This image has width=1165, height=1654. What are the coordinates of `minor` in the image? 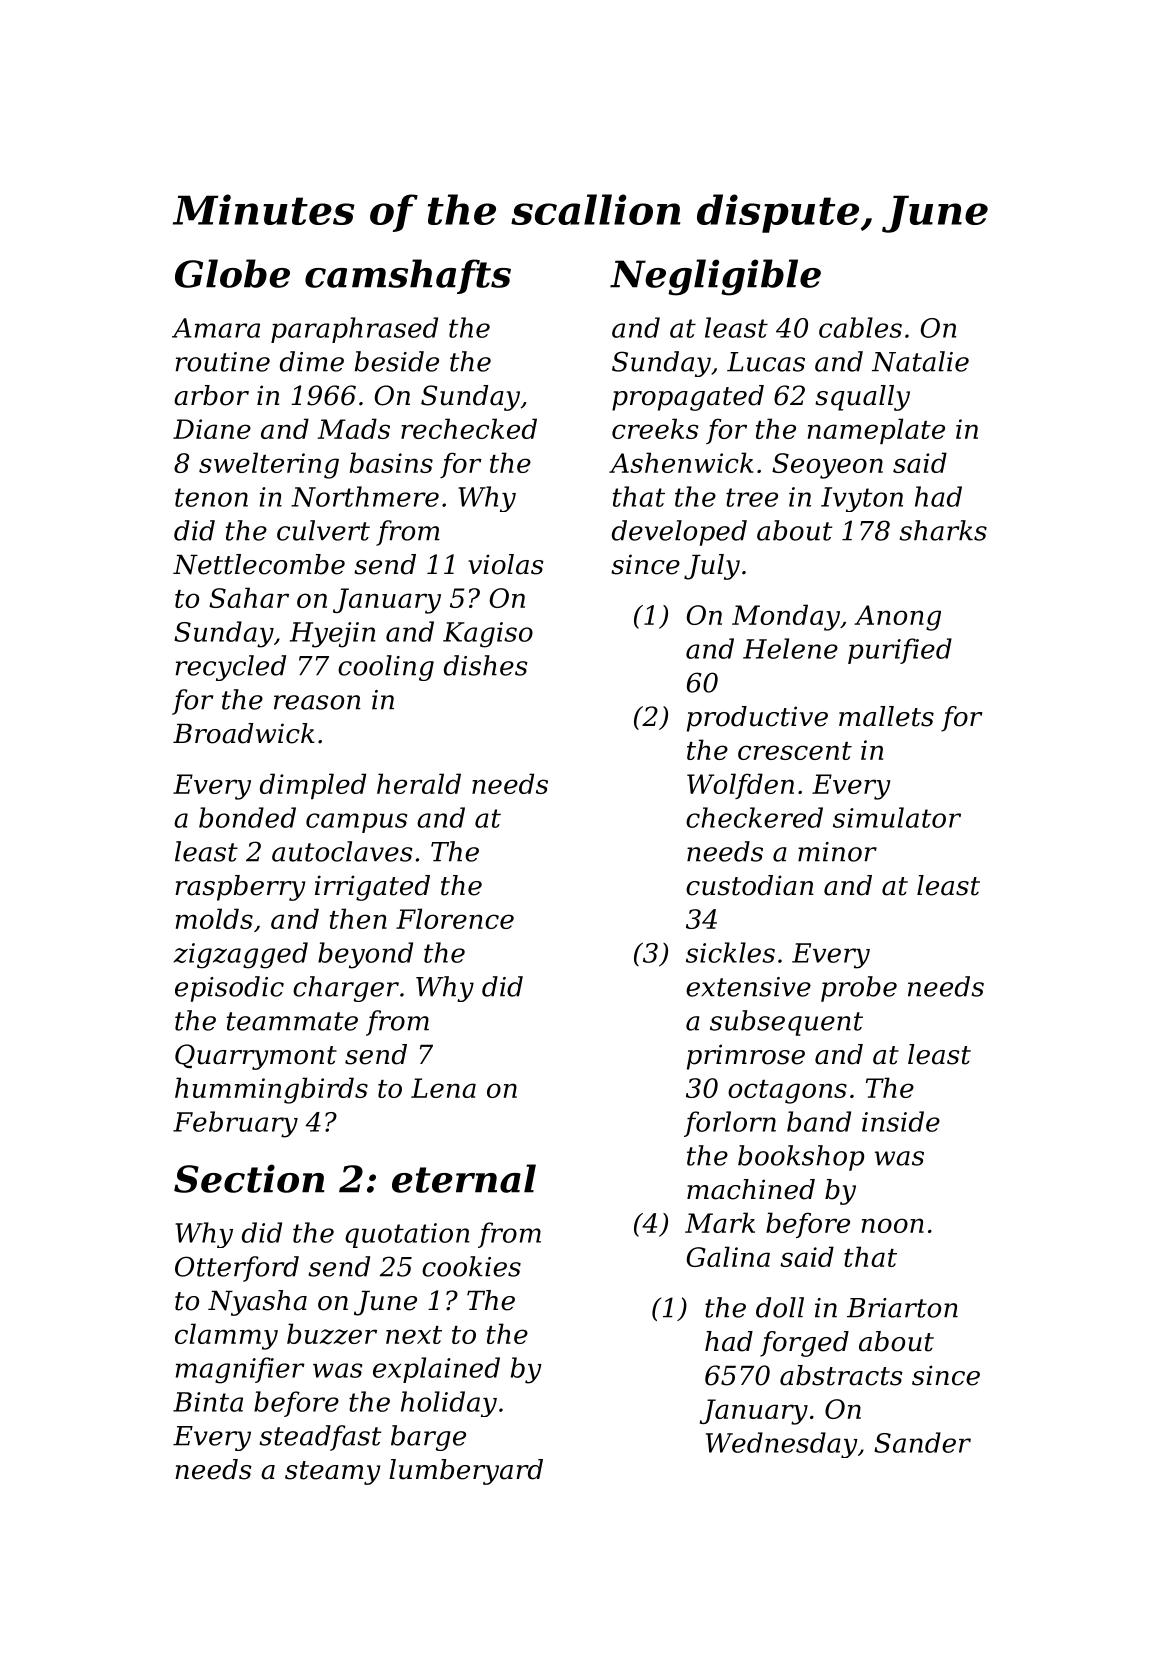 It's located at (837, 852).
